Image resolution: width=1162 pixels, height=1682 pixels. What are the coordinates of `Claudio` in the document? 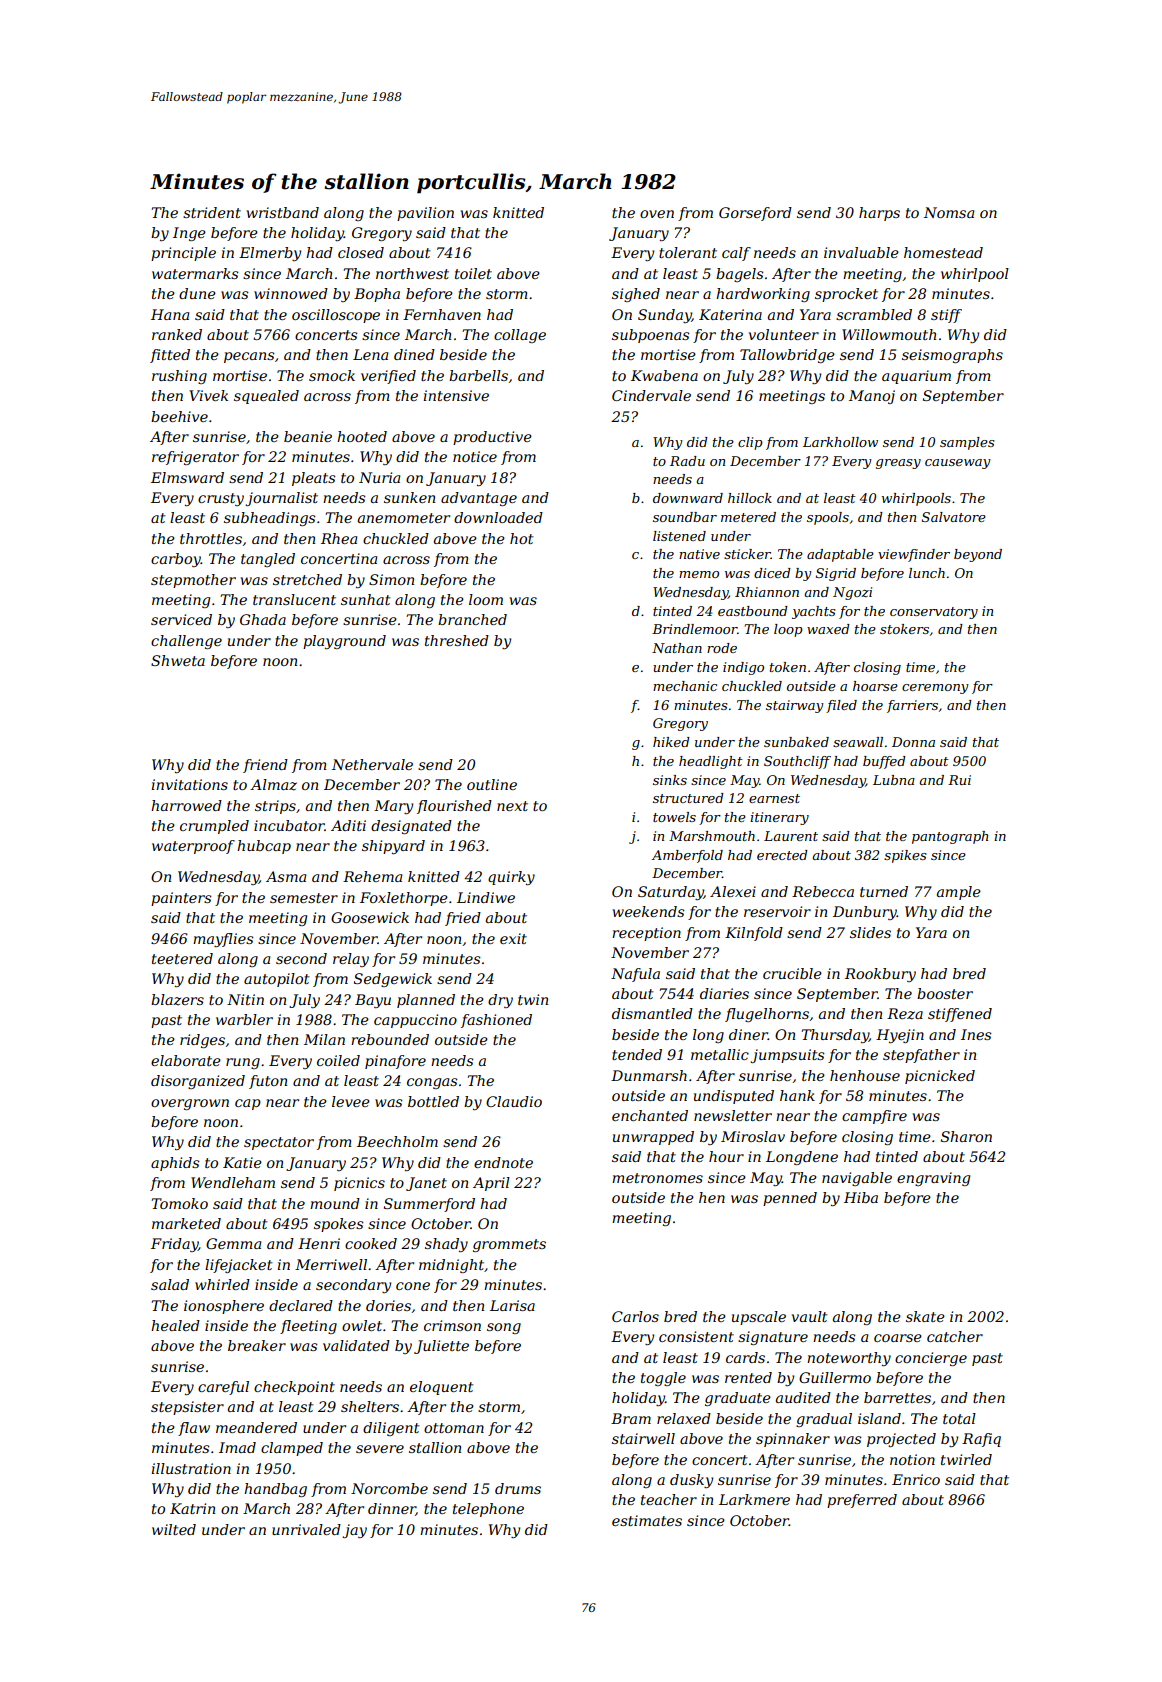 It's located at (514, 1101).
